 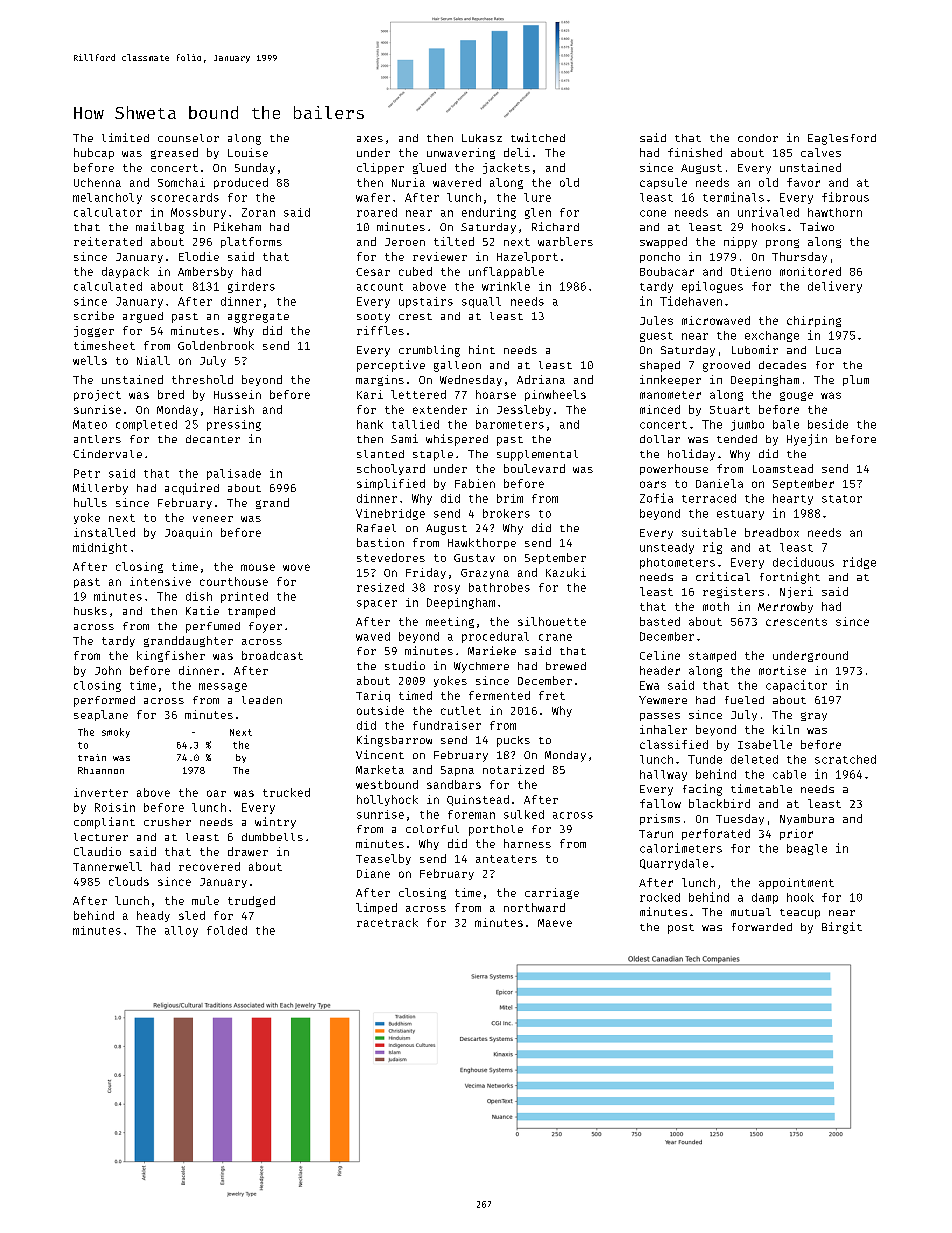 I want to click on hint, so click(x=482, y=349).
